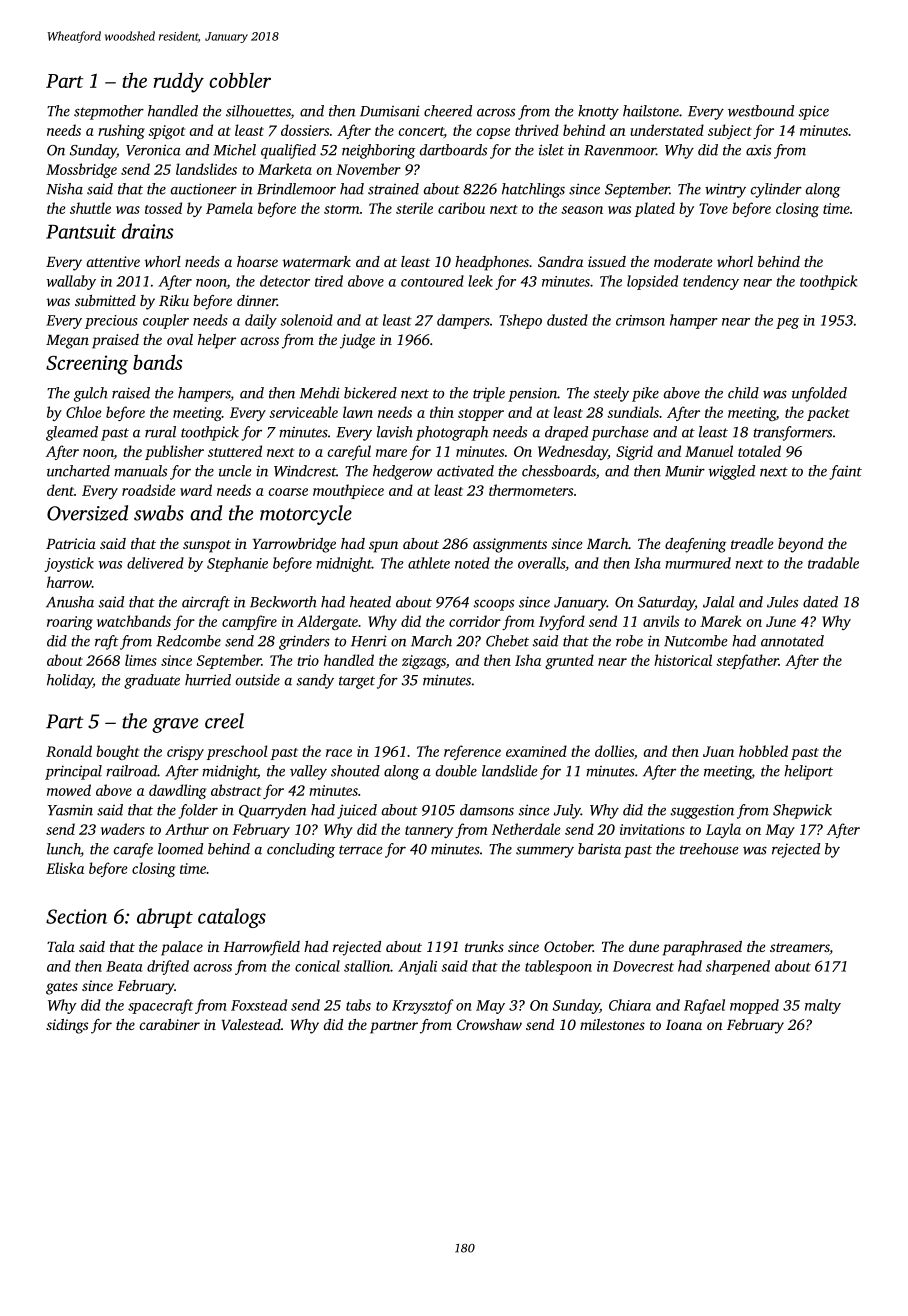  What do you see at coordinates (153, 150) in the screenshot?
I see `Veronica` at bounding box center [153, 150].
